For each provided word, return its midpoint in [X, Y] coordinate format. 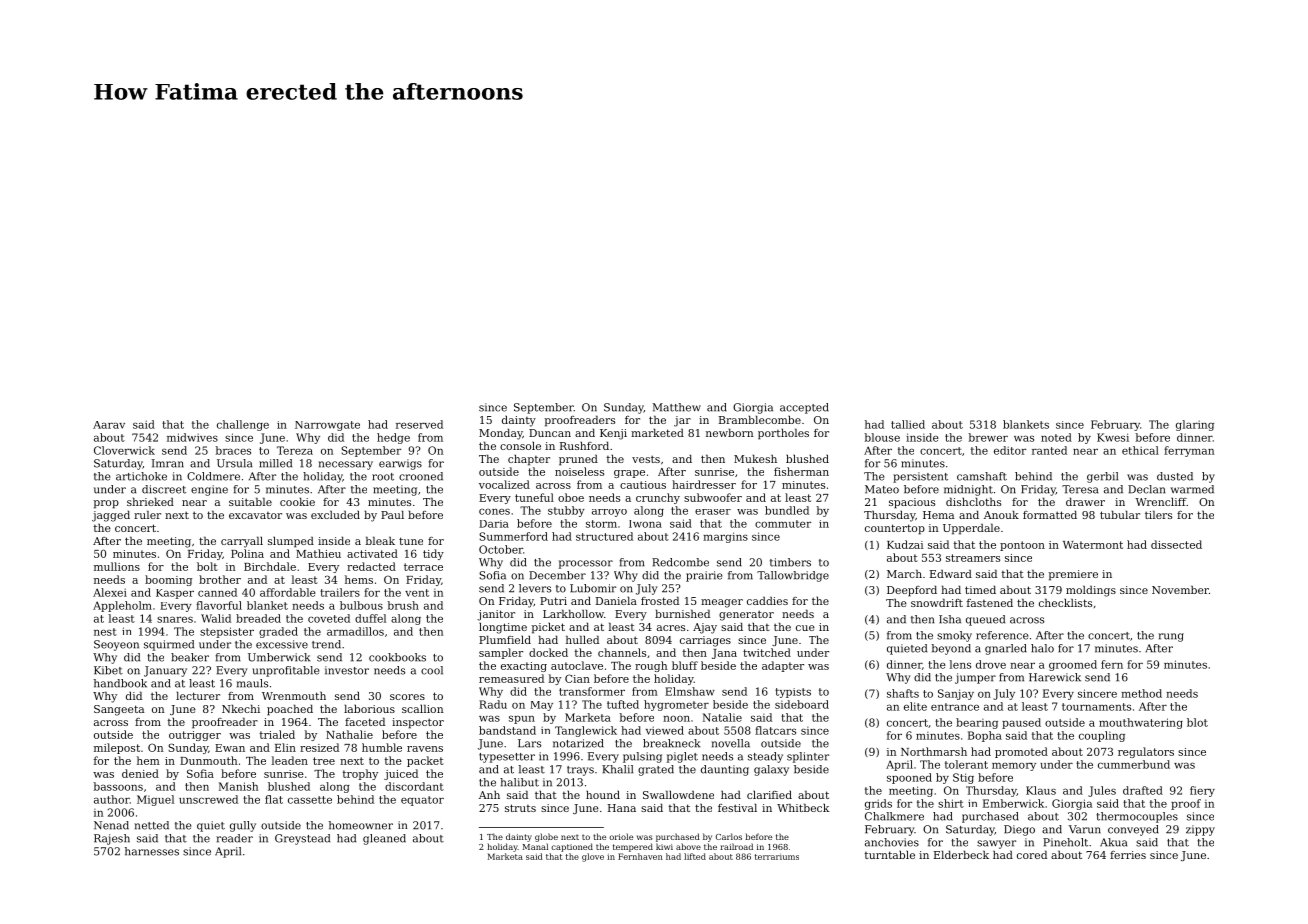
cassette [310, 800]
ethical [1140, 450]
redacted [371, 566]
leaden [290, 760]
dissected [1176, 544]
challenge [243, 425]
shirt [951, 803]
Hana [622, 808]
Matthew [676, 407]
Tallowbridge [793, 576]
